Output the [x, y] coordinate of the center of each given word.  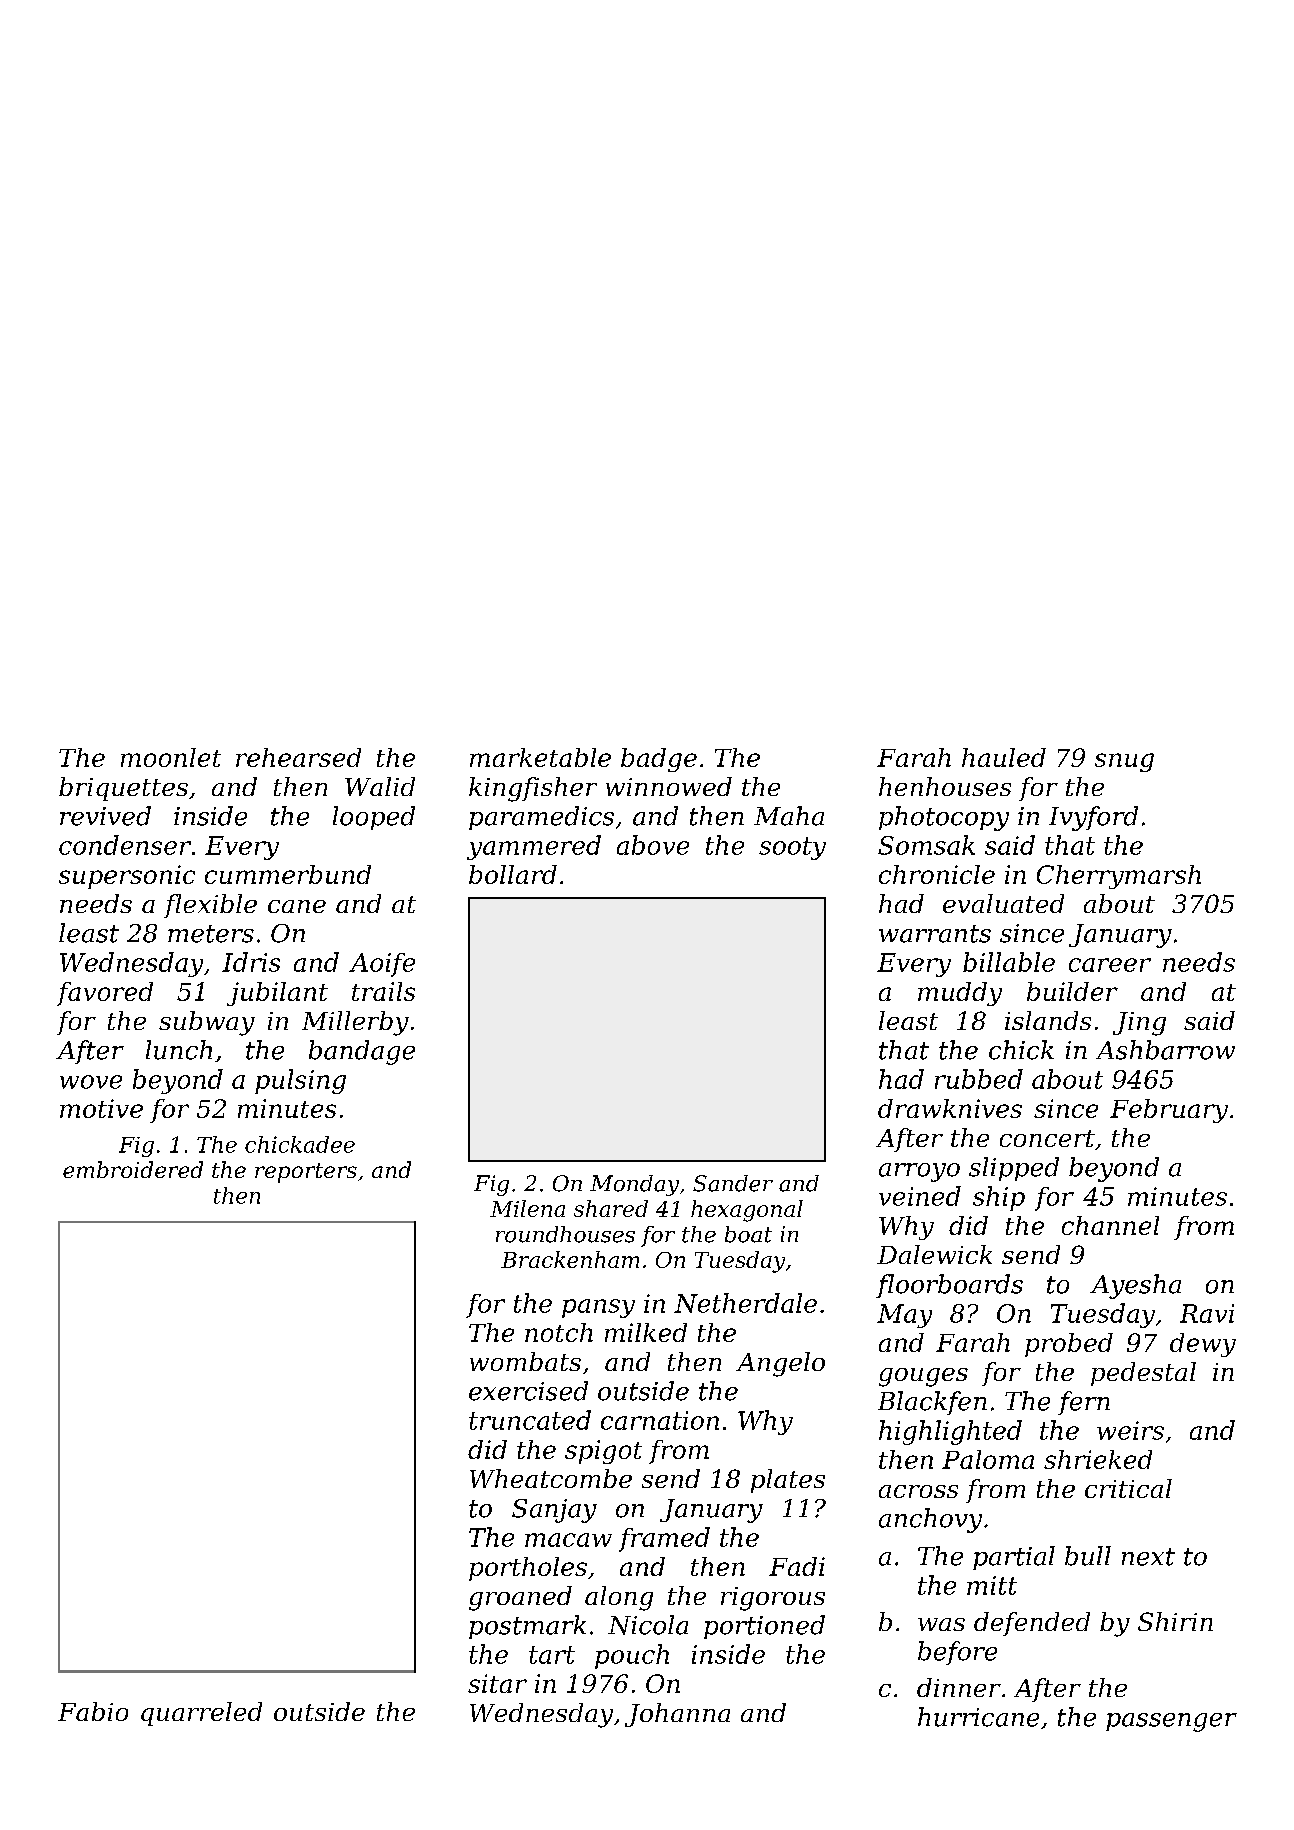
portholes [528, 1569]
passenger [1171, 1722]
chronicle [937, 874]
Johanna [677, 1715]
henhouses [945, 786]
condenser [125, 845]
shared [611, 1208]
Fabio [93, 1711]
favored [105, 994]
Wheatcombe [551, 1478]
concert [1047, 1138]
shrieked [1098, 1459]
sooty [792, 848]
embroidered [133, 1169]
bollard [513, 874]
